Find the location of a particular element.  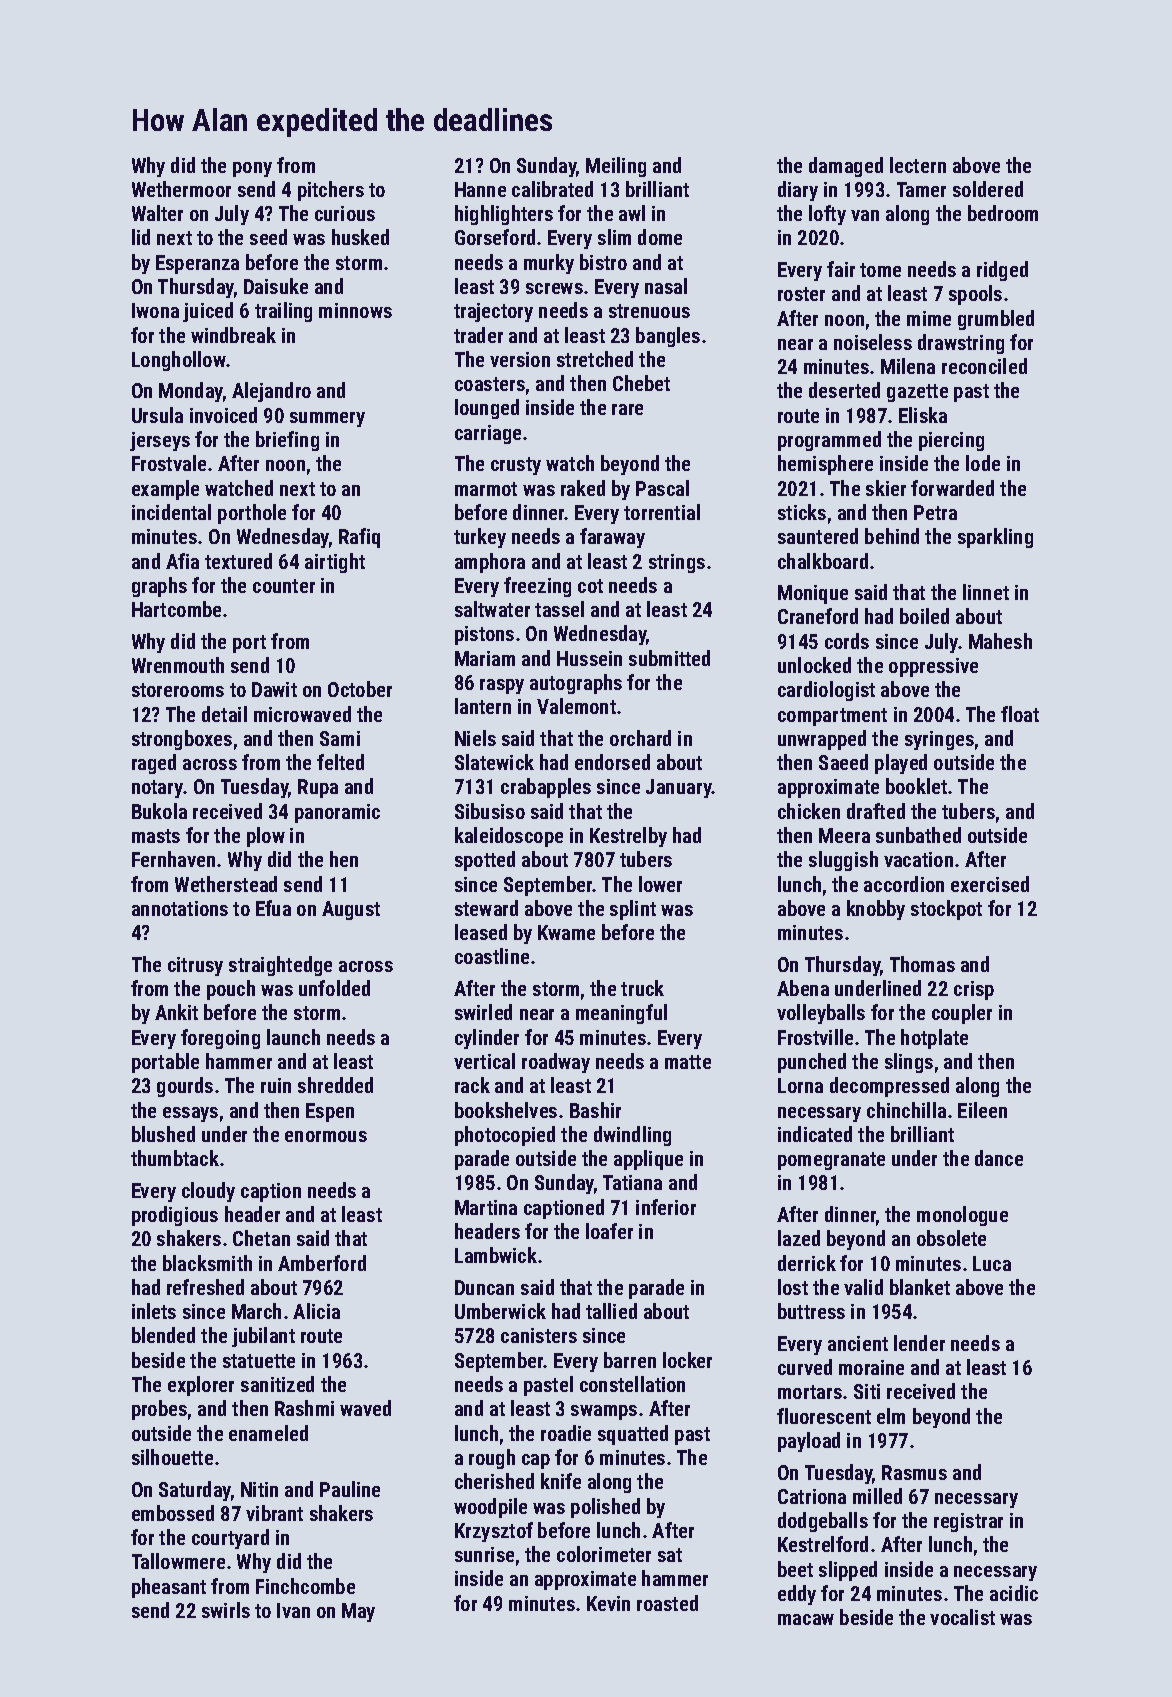

Amberford is located at coordinates (322, 1263).
